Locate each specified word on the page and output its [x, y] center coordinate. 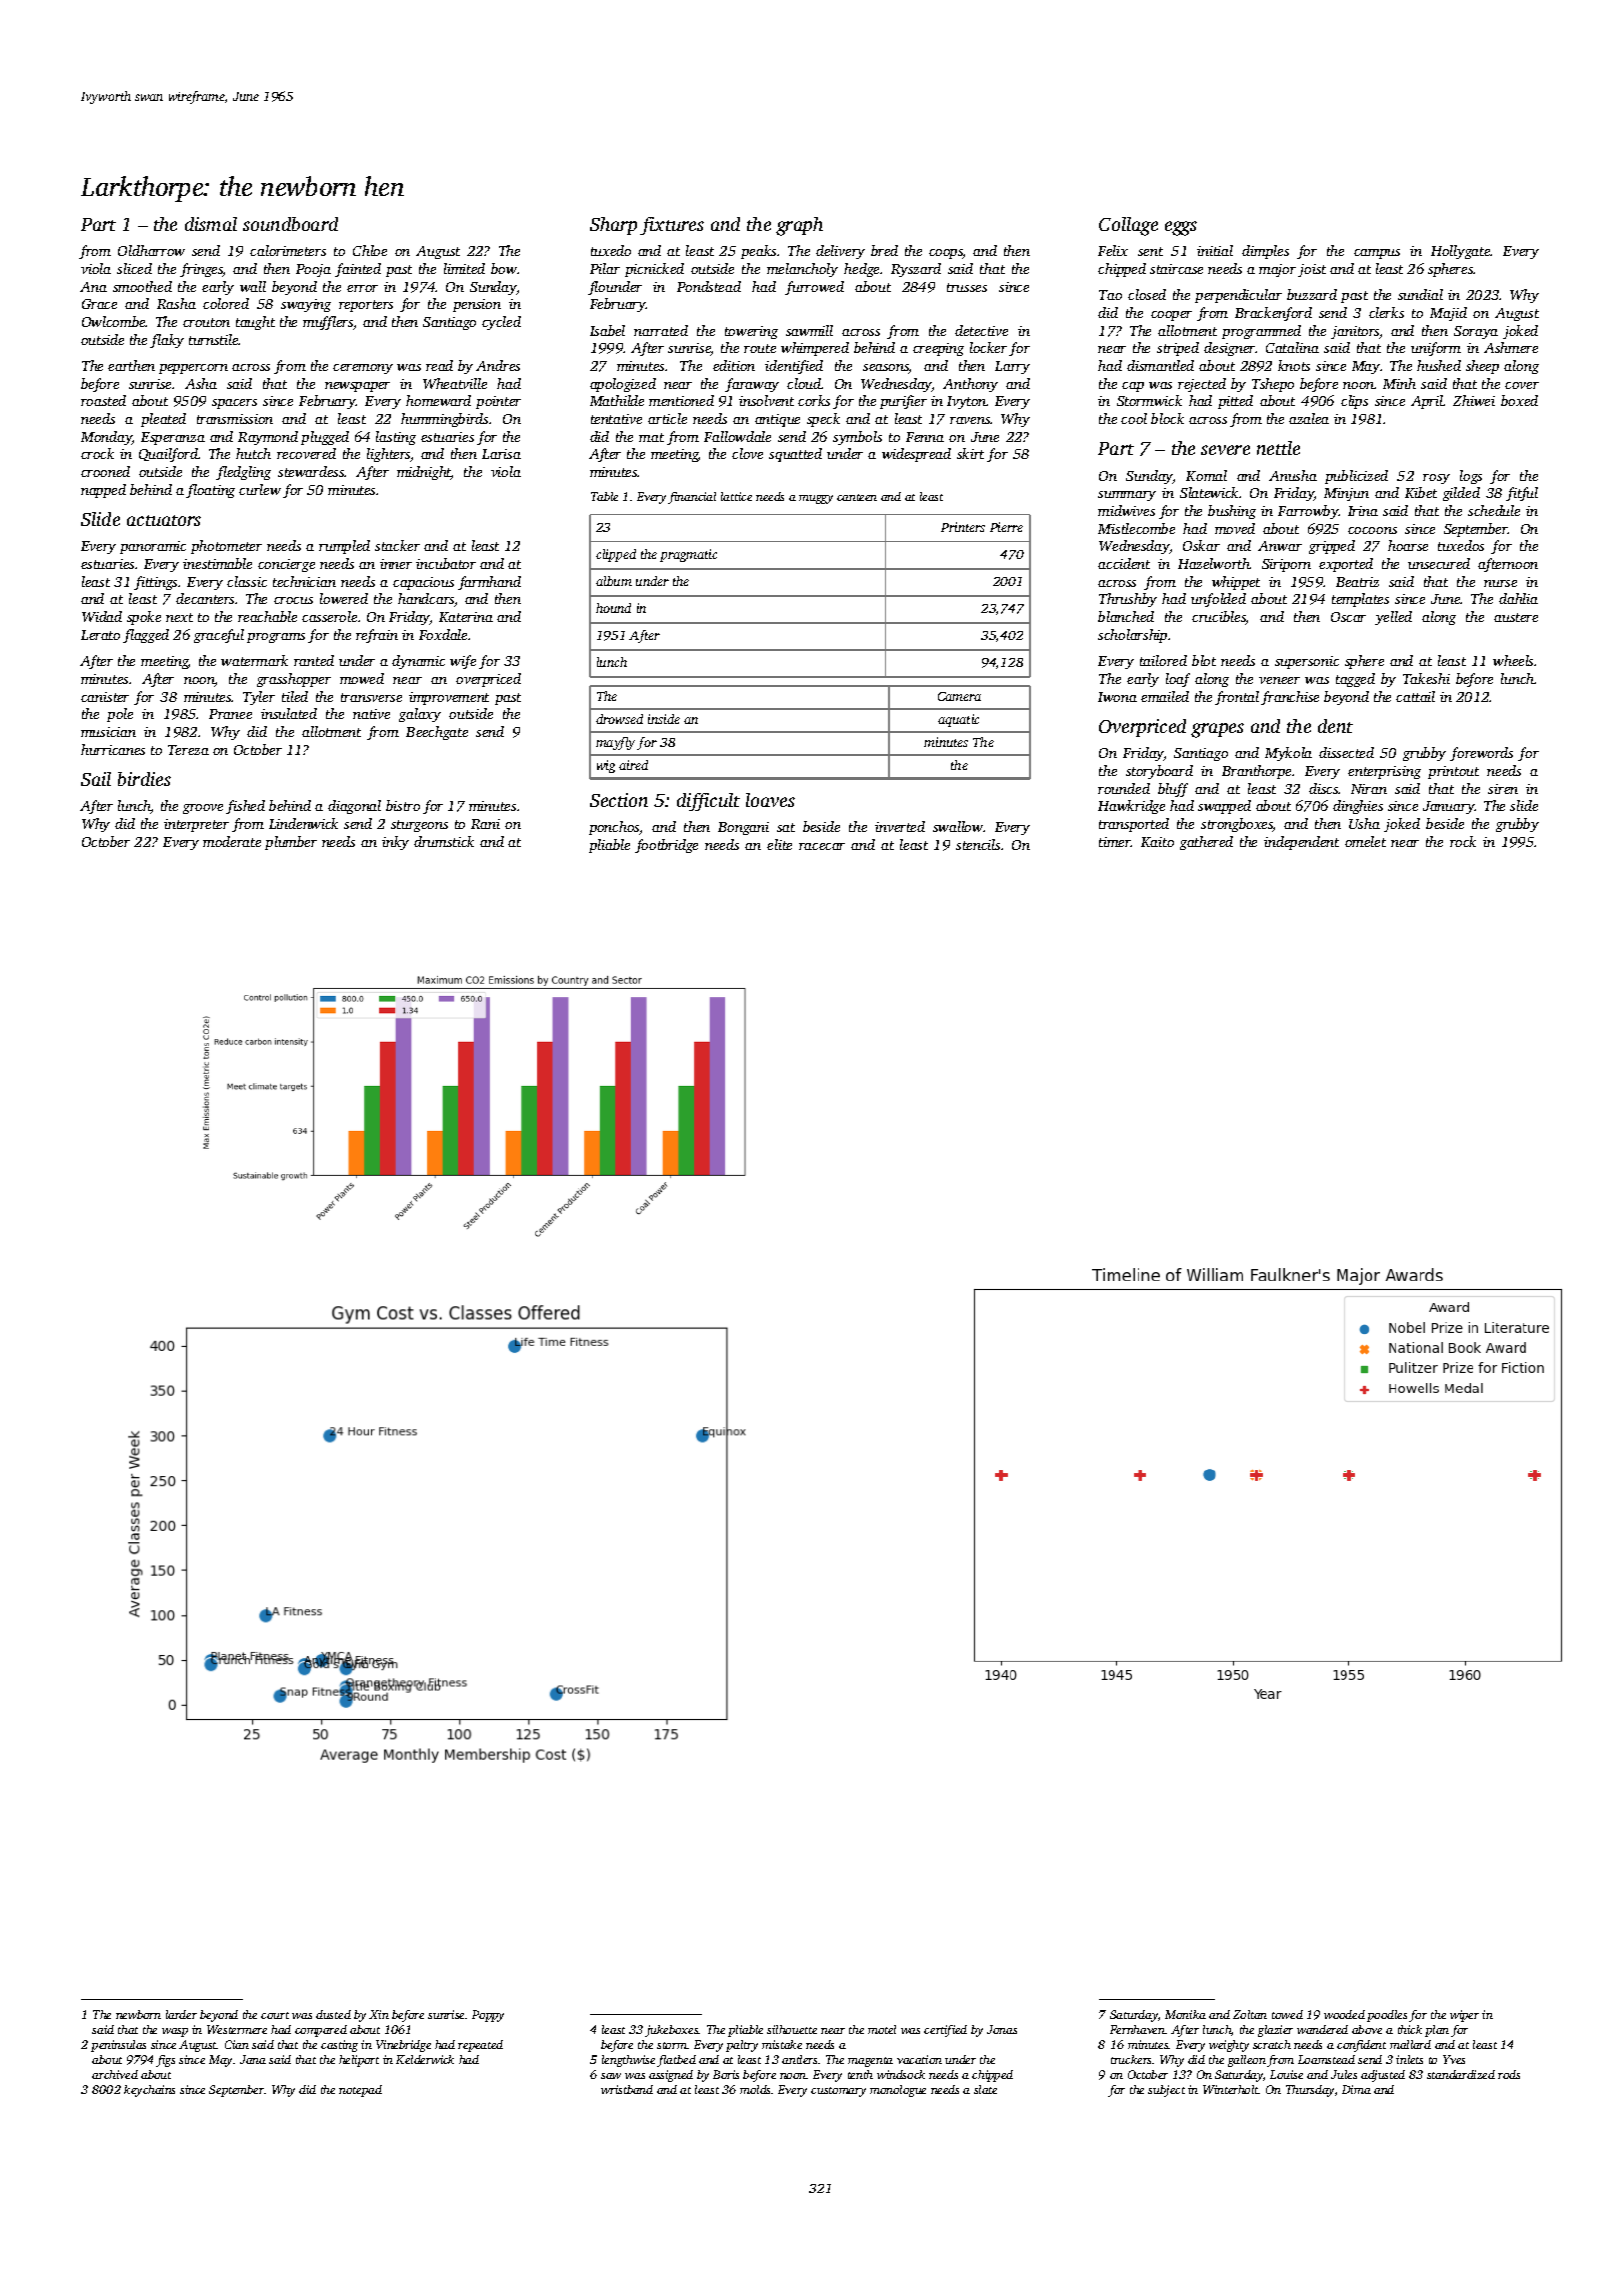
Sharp [613, 226]
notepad [360, 2091]
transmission [235, 419]
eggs [1181, 228]
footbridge [666, 846]
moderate [232, 841]
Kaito [1157, 842]
